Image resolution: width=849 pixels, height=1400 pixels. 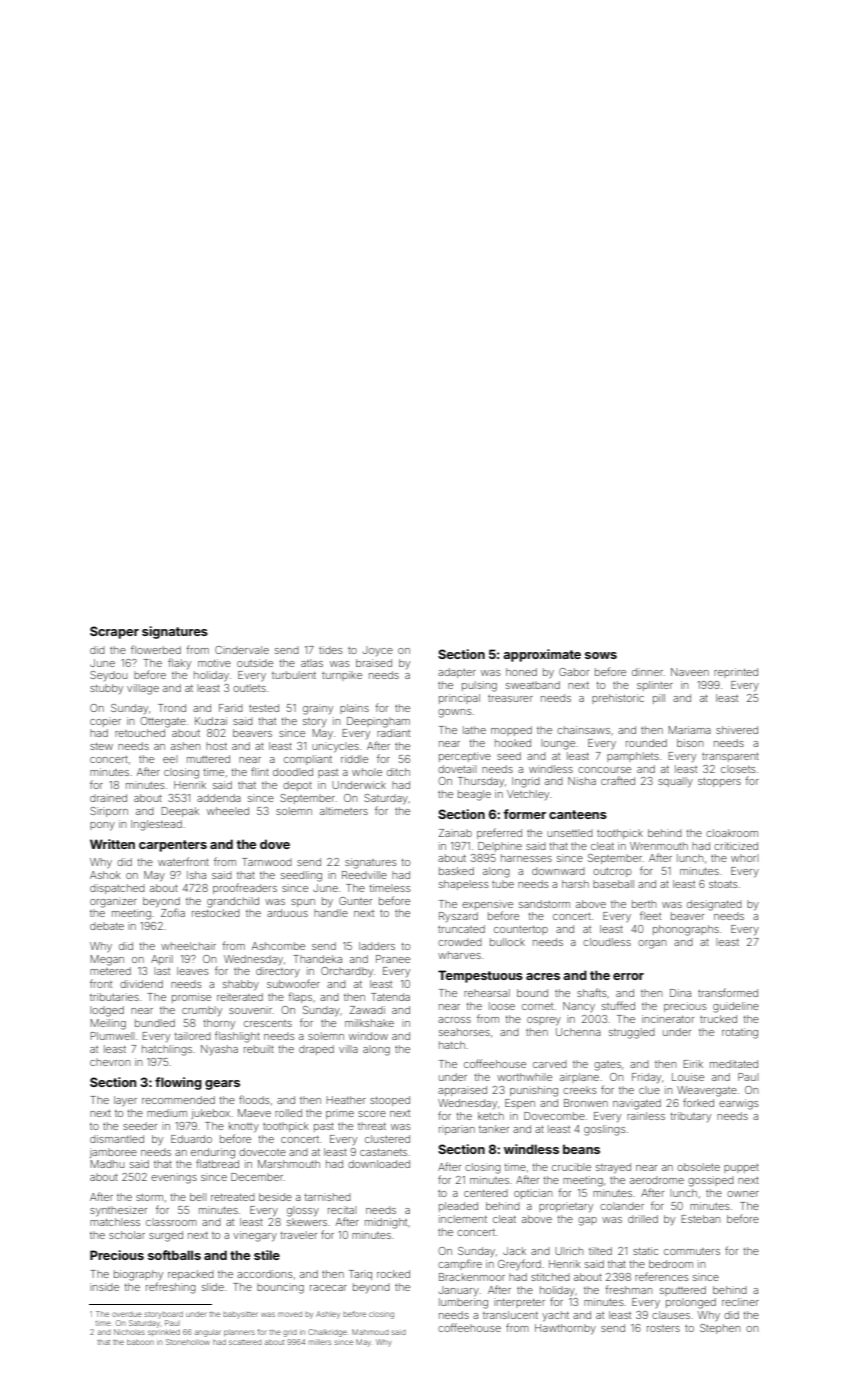 What do you see at coordinates (108, 676) in the document?
I see `Seydou` at bounding box center [108, 676].
